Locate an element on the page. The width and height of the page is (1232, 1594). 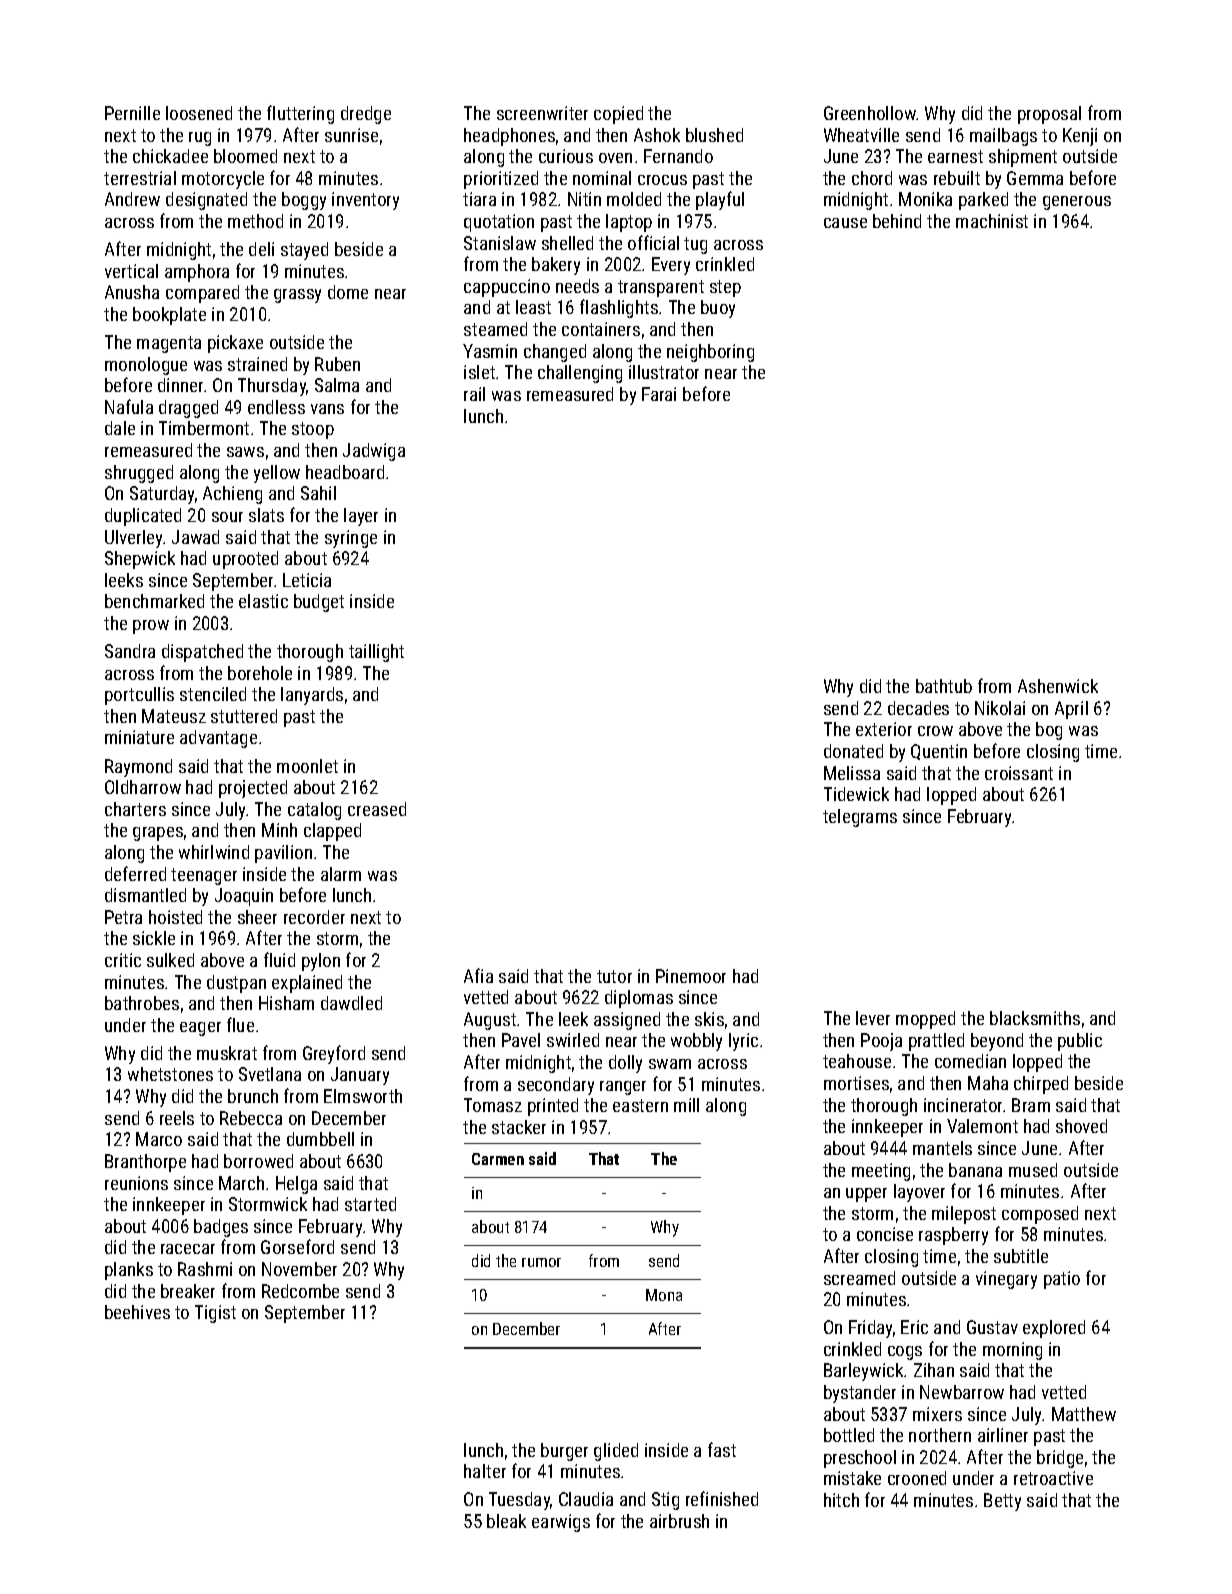
rumor is located at coordinates (541, 1262).
